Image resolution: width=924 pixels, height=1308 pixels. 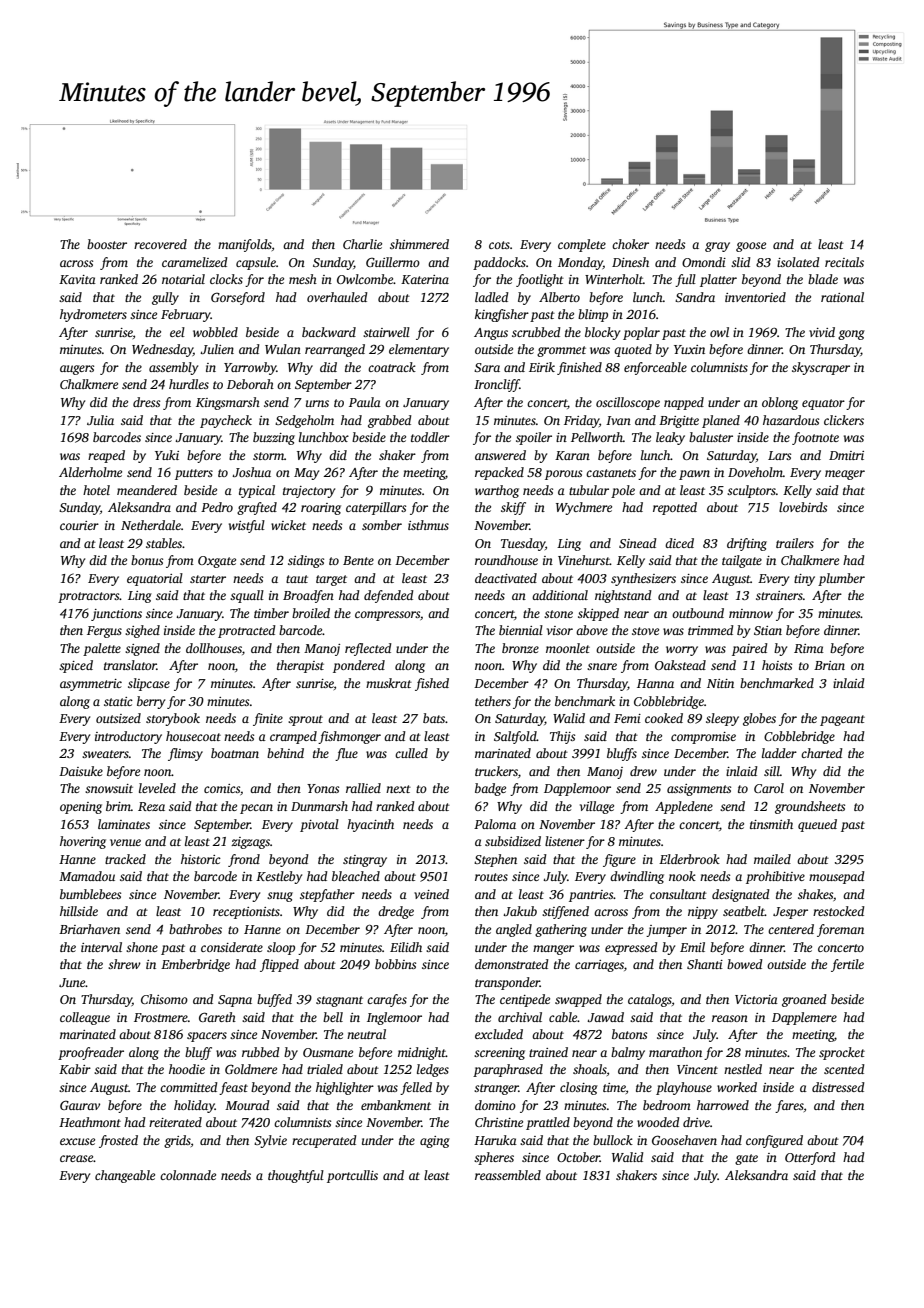 What do you see at coordinates (245, 245) in the screenshot?
I see `manifolds` at bounding box center [245, 245].
